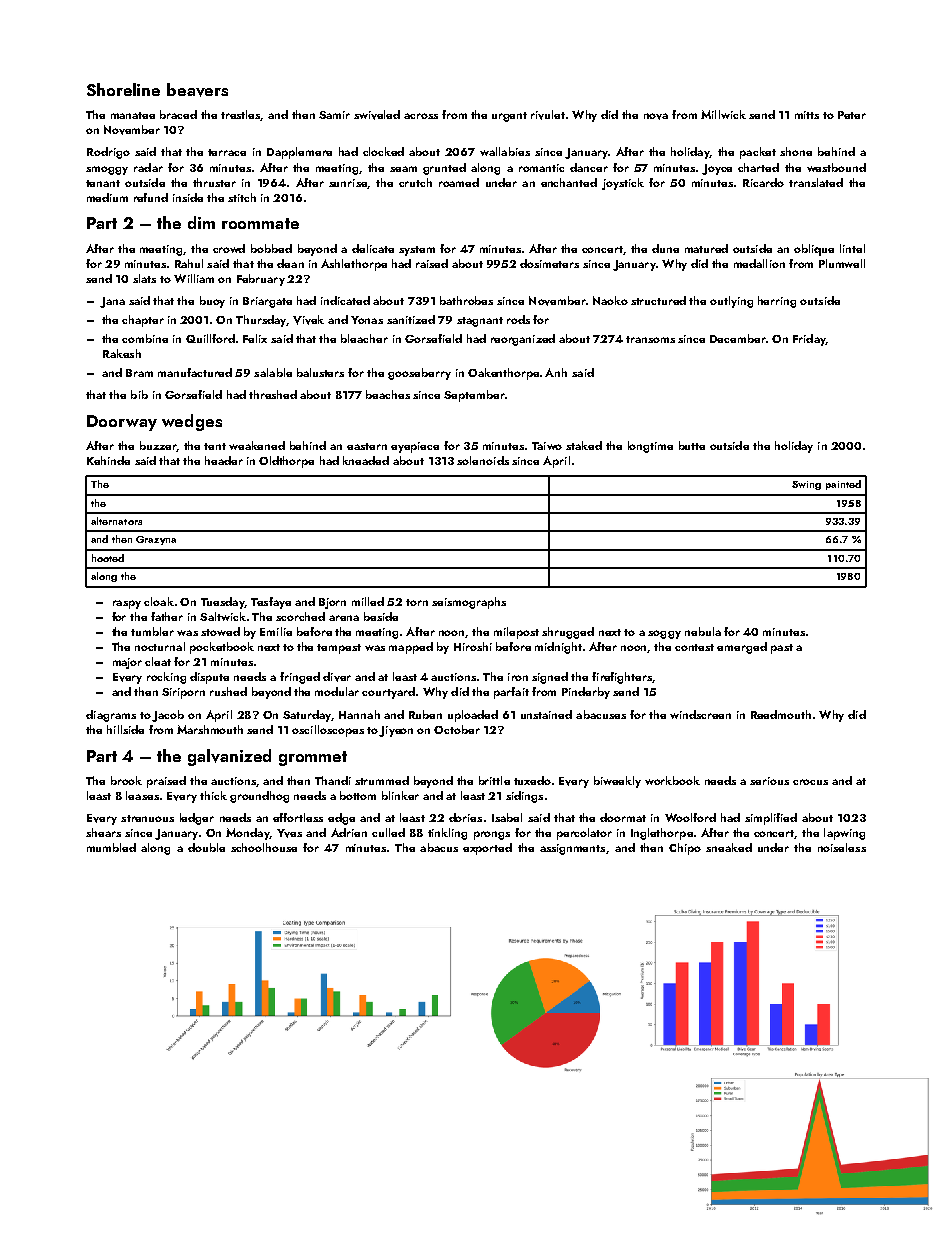 This screenshot has width=952, height=1233. Describe the element at coordinates (852, 248) in the screenshot. I see `lintel` at that location.
